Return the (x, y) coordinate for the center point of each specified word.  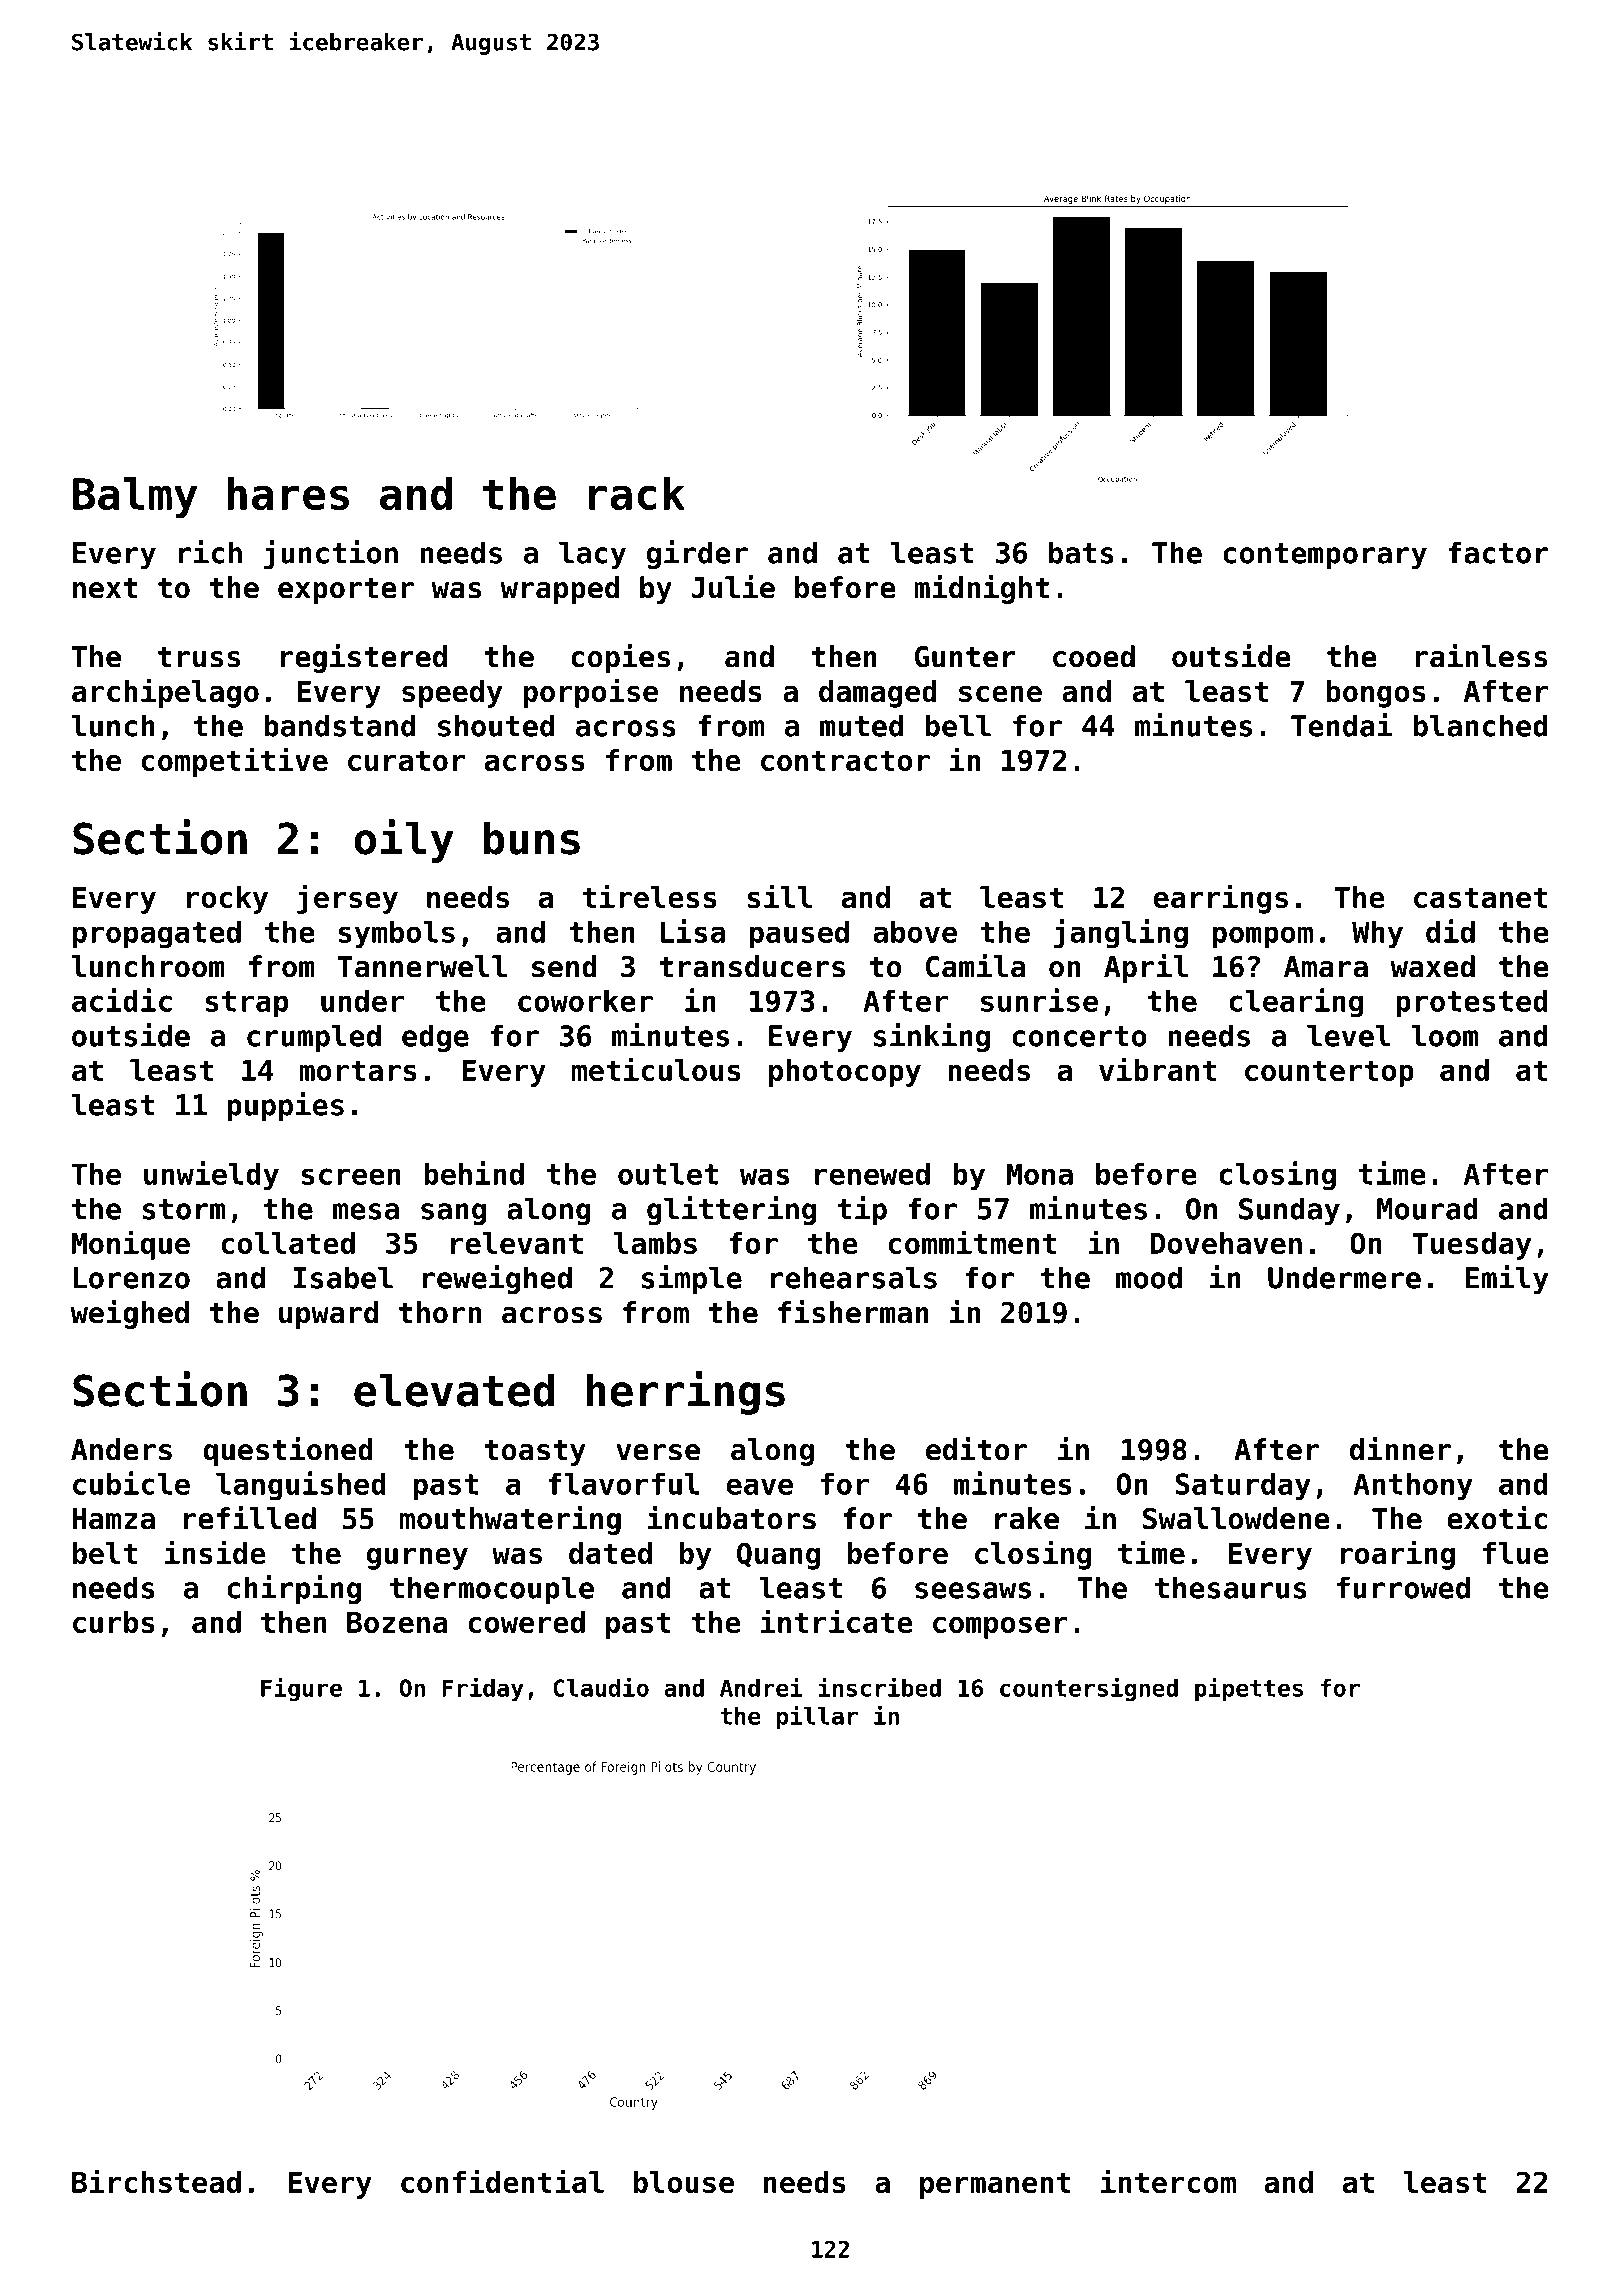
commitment (972, 1242)
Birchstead (156, 2181)
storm (184, 1209)
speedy (452, 694)
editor (976, 1449)
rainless (1481, 656)
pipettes (1249, 1689)
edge (435, 1038)
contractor (845, 760)
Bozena (397, 1622)
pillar (817, 1717)
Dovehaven (1226, 1243)
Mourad (1427, 1208)
